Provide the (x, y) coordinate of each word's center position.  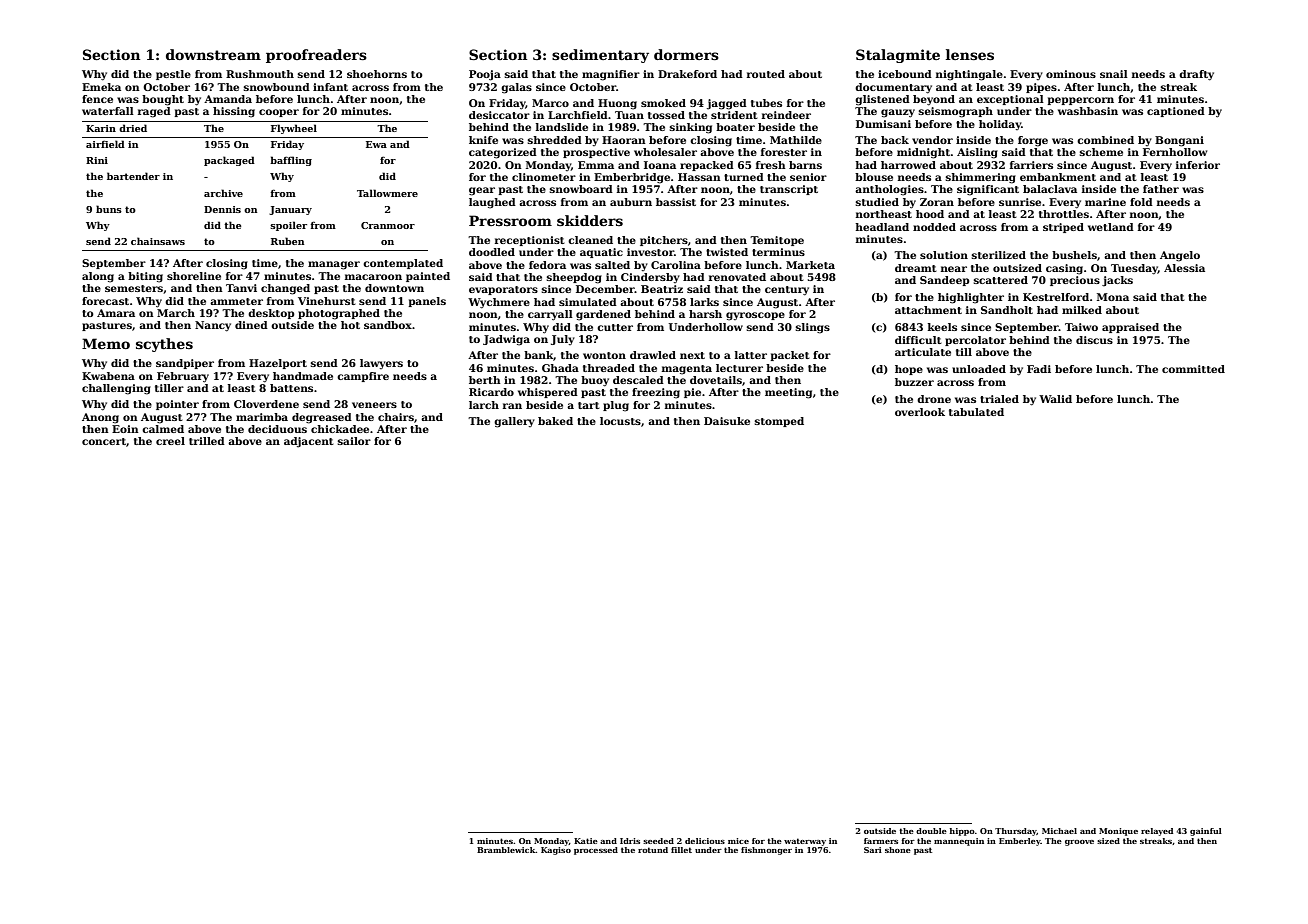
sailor (354, 441)
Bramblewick (506, 850)
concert (104, 441)
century (787, 291)
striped (1063, 228)
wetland (1111, 227)
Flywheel (294, 129)
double (931, 831)
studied (877, 202)
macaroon (373, 277)
